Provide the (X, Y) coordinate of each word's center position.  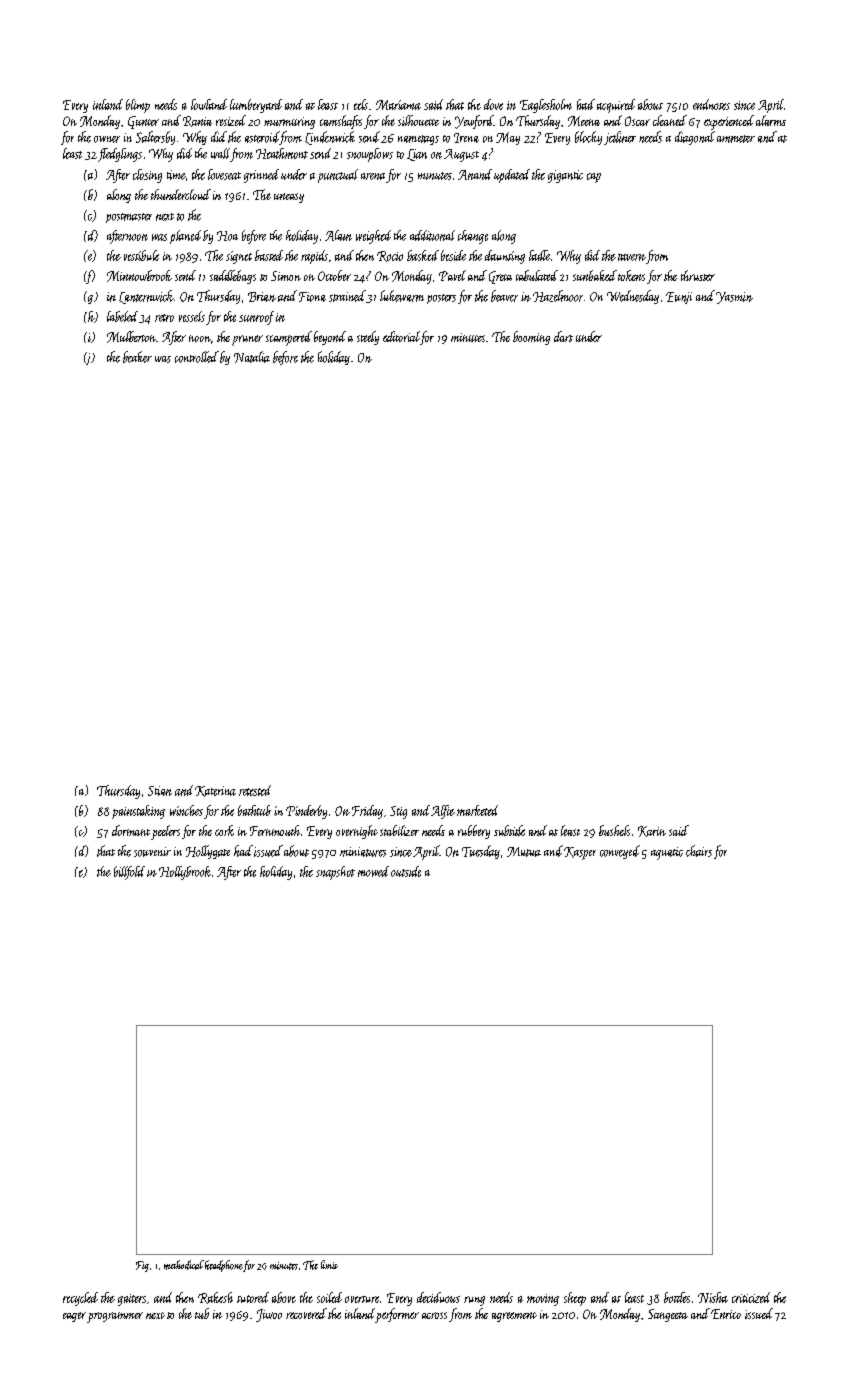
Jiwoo (269, 1315)
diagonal (695, 138)
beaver (504, 296)
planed (185, 237)
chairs (699, 851)
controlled (197, 357)
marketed (477, 810)
